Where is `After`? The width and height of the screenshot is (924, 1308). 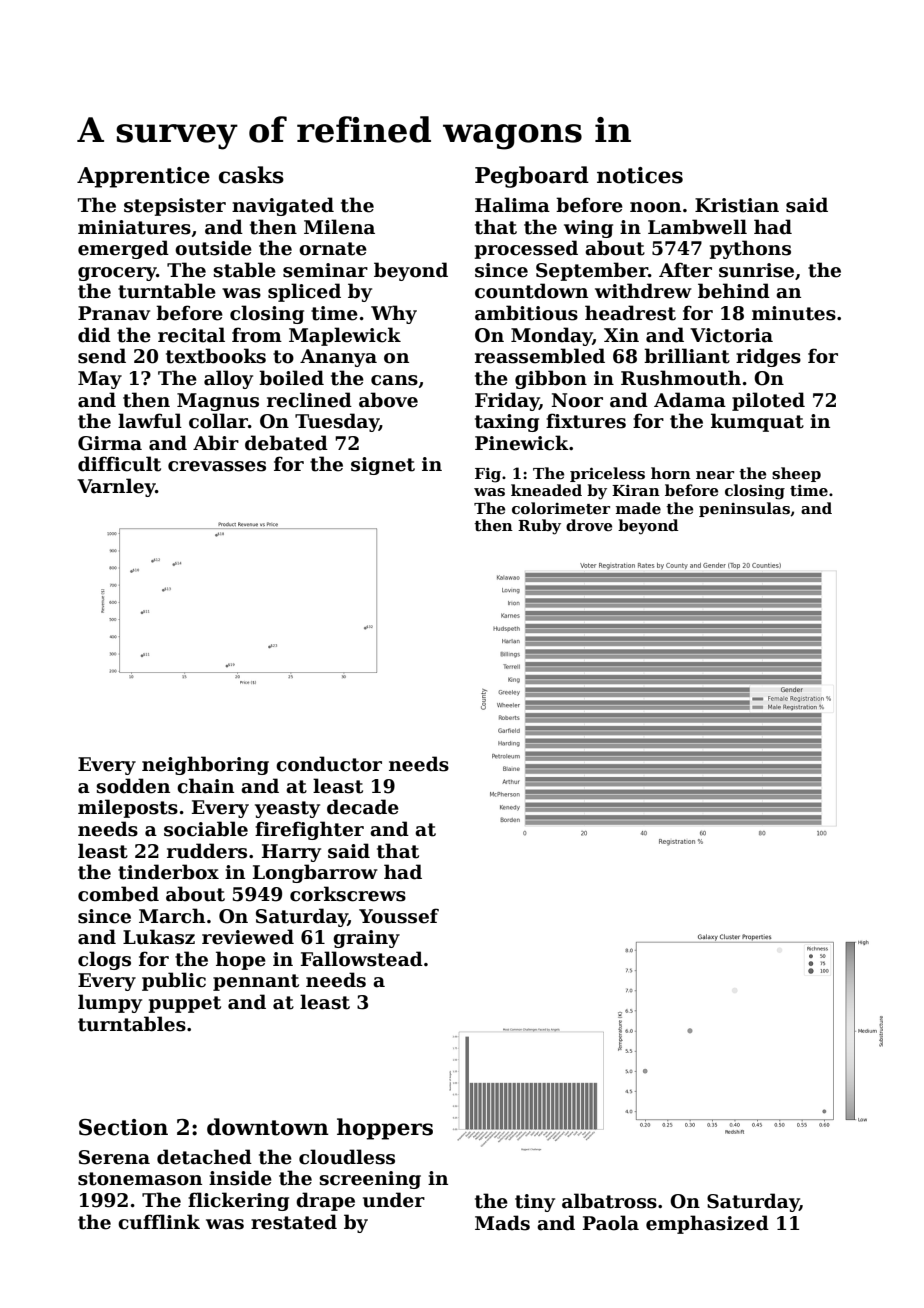 After is located at coordinates (685, 270).
